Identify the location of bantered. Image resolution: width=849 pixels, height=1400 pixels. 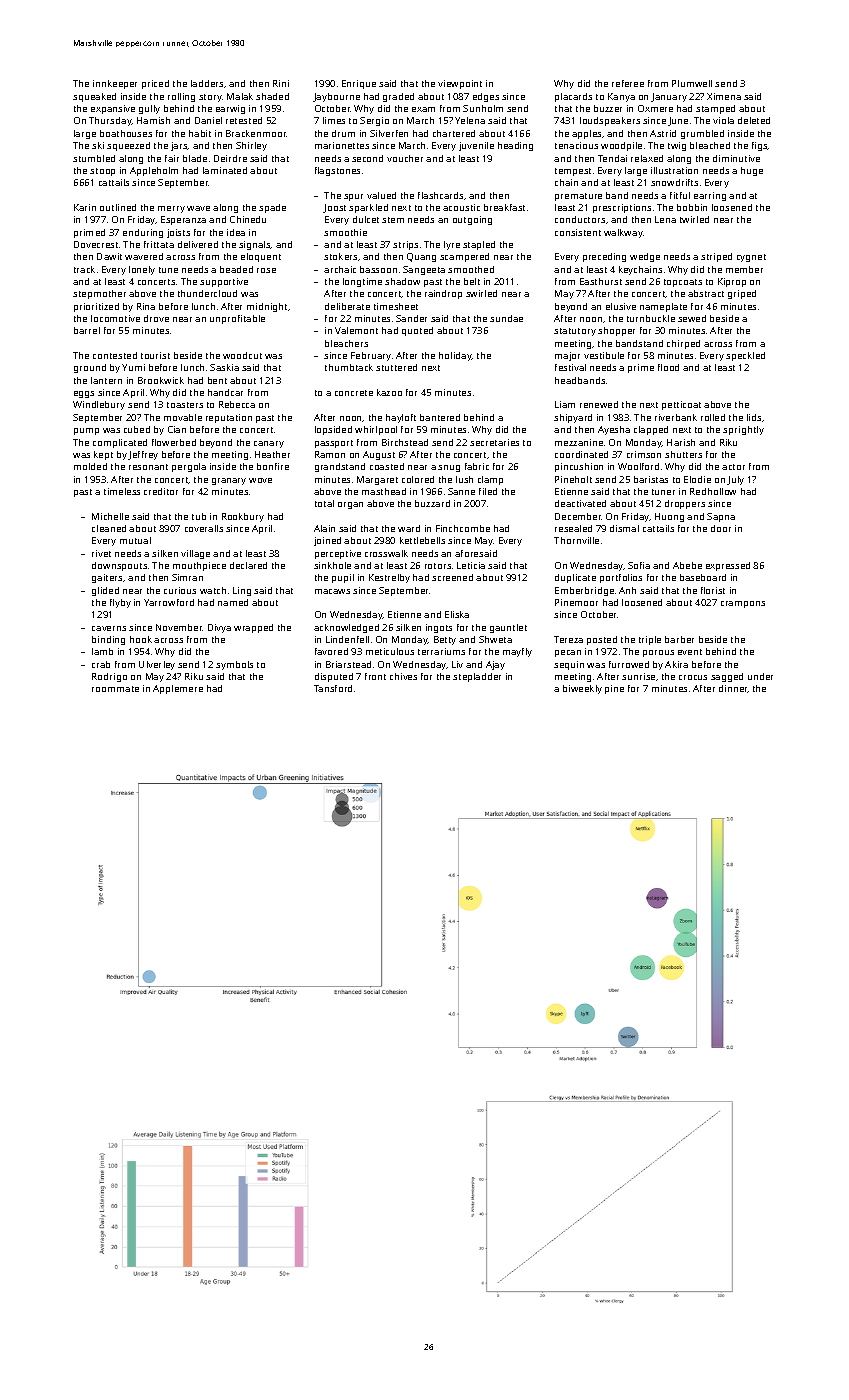
(440, 417).
